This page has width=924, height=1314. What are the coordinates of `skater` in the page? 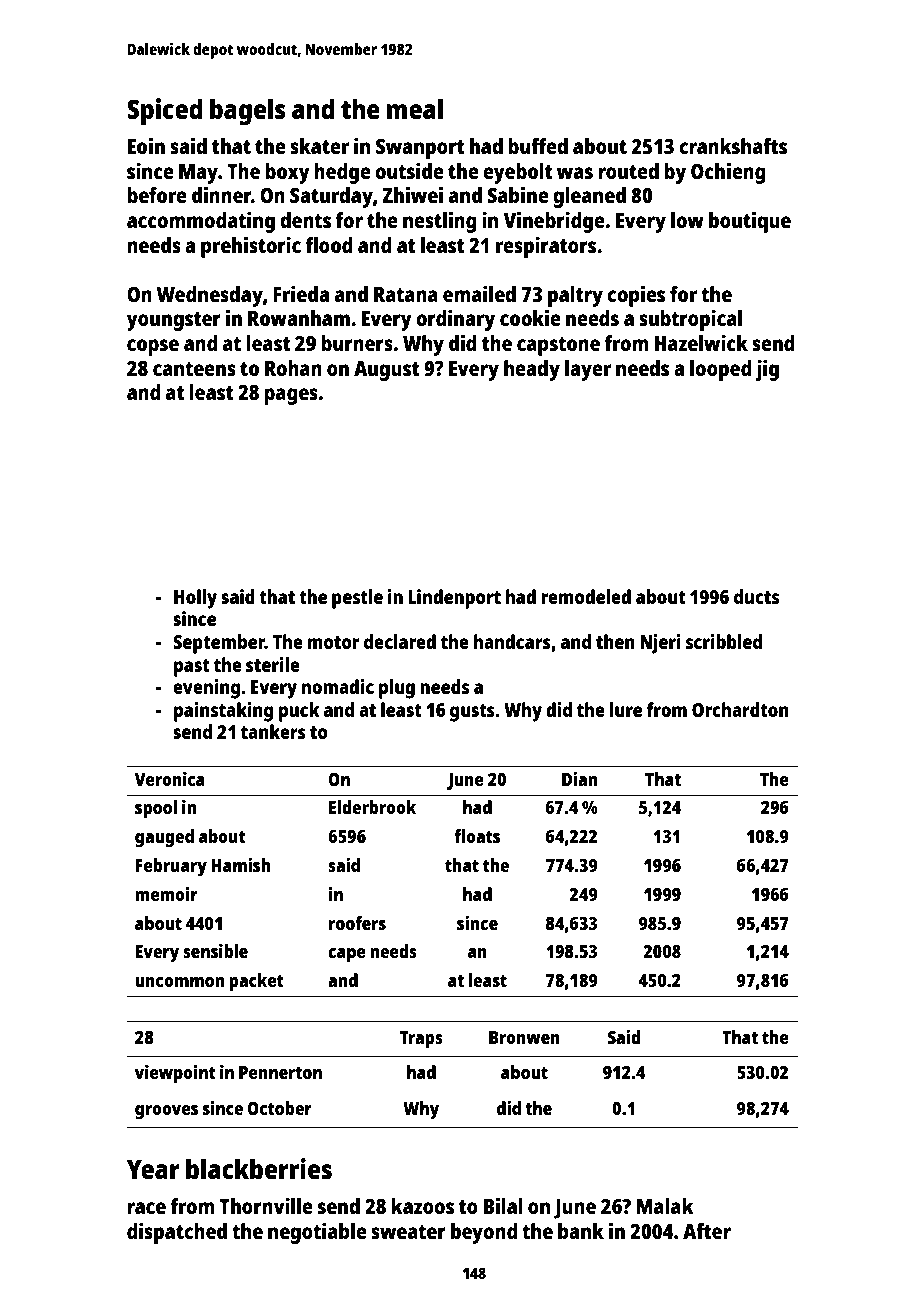 It's located at (319, 146).
